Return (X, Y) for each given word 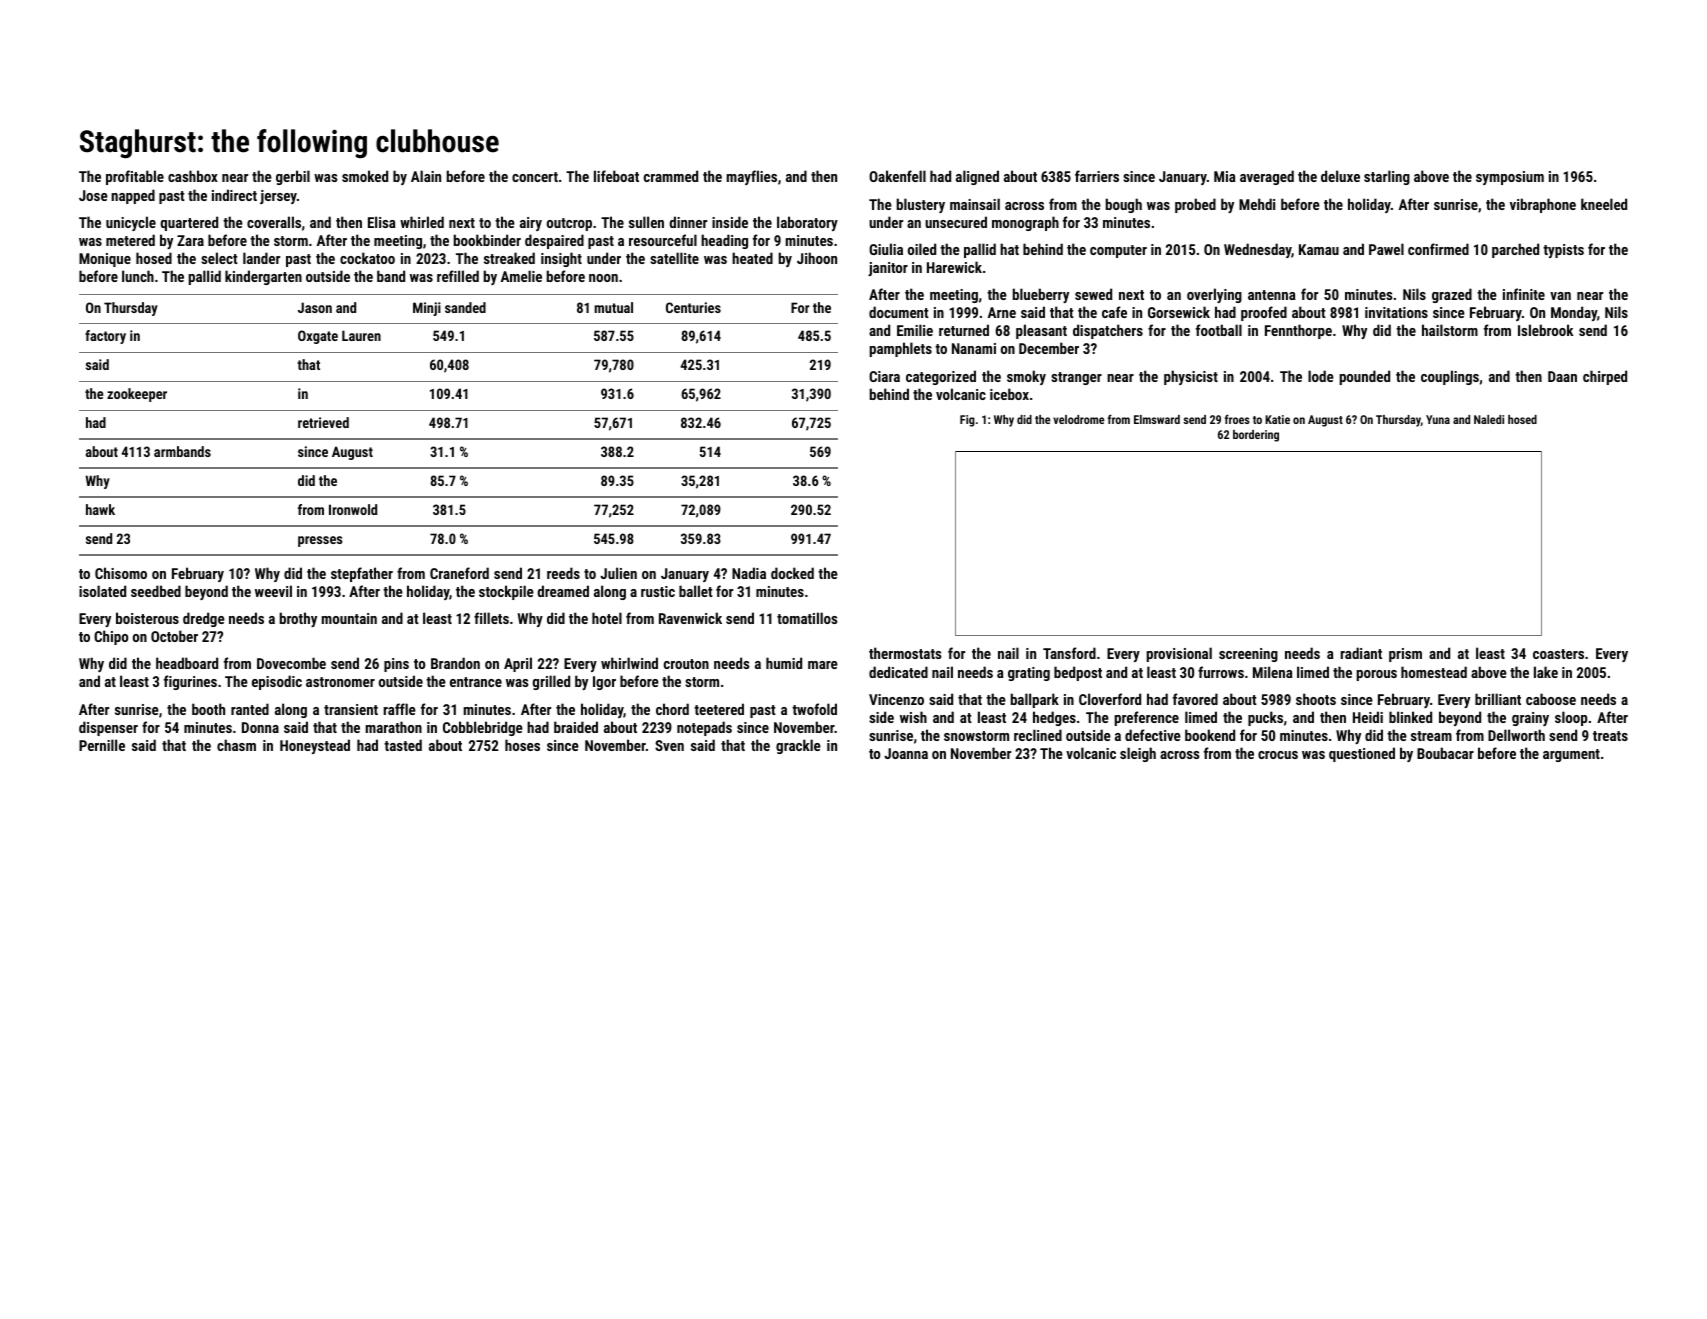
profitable (135, 177)
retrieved (323, 422)
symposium (1510, 178)
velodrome (1078, 419)
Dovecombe (291, 663)
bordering (1256, 436)
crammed (671, 176)
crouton (686, 664)
